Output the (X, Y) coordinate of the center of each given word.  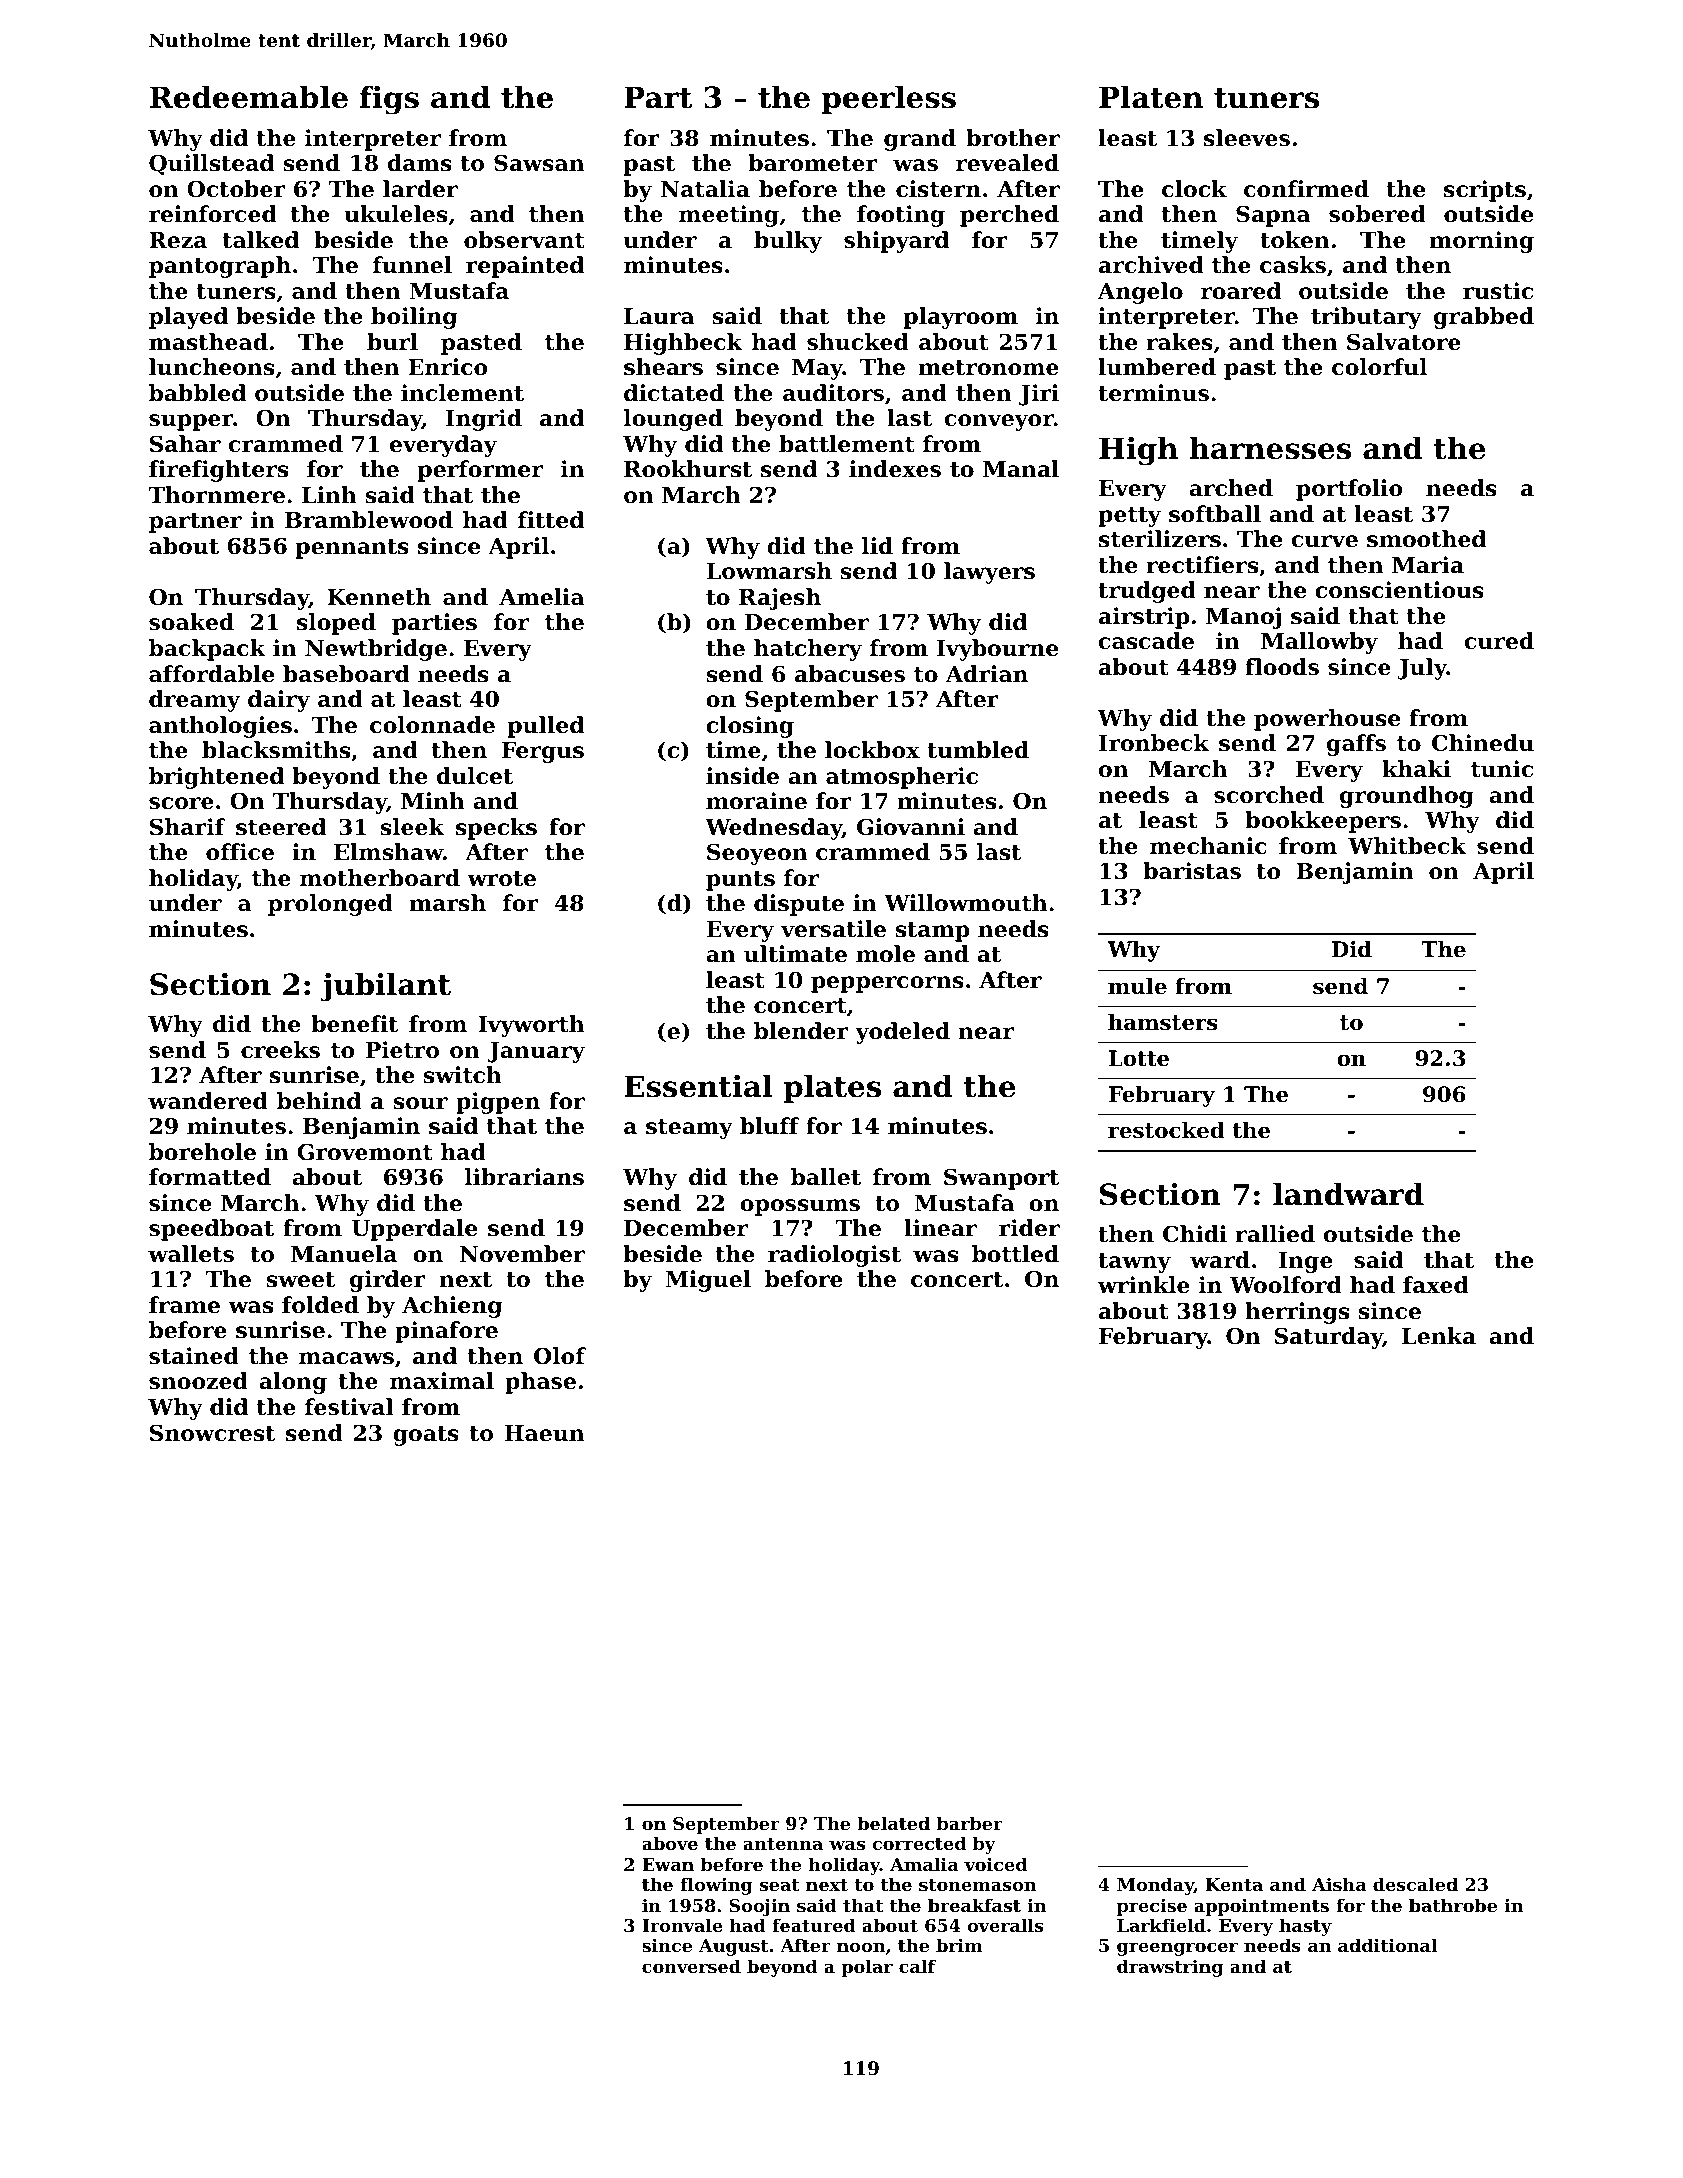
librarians (524, 1177)
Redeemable (249, 97)
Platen (1151, 97)
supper (191, 422)
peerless (889, 100)
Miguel (708, 1281)
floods (1282, 667)
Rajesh (780, 599)
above (670, 1843)
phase (540, 1383)
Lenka (1439, 1336)
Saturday (1328, 1338)
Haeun (544, 1433)
